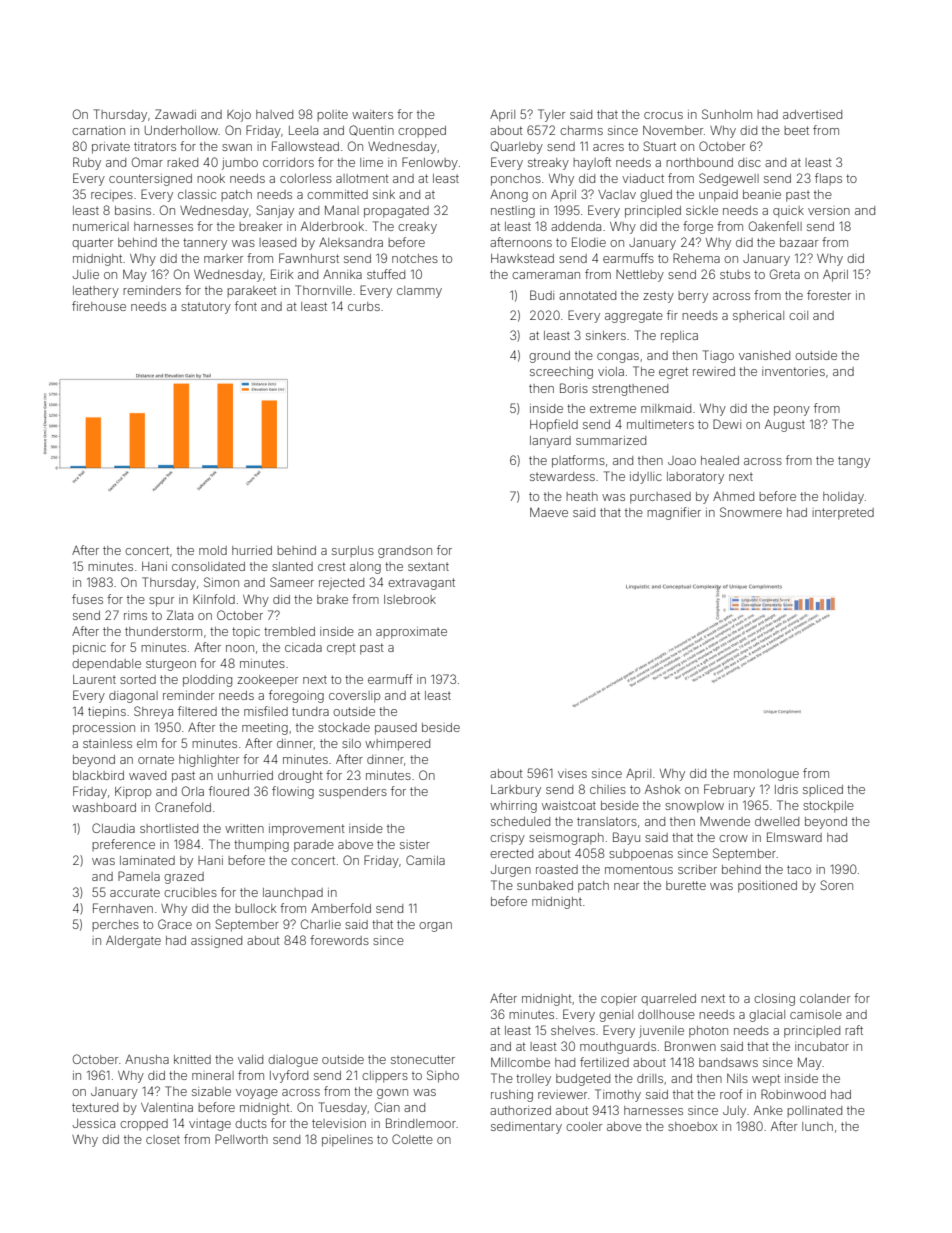  What do you see at coordinates (679, 336) in the screenshot?
I see `replica` at bounding box center [679, 336].
